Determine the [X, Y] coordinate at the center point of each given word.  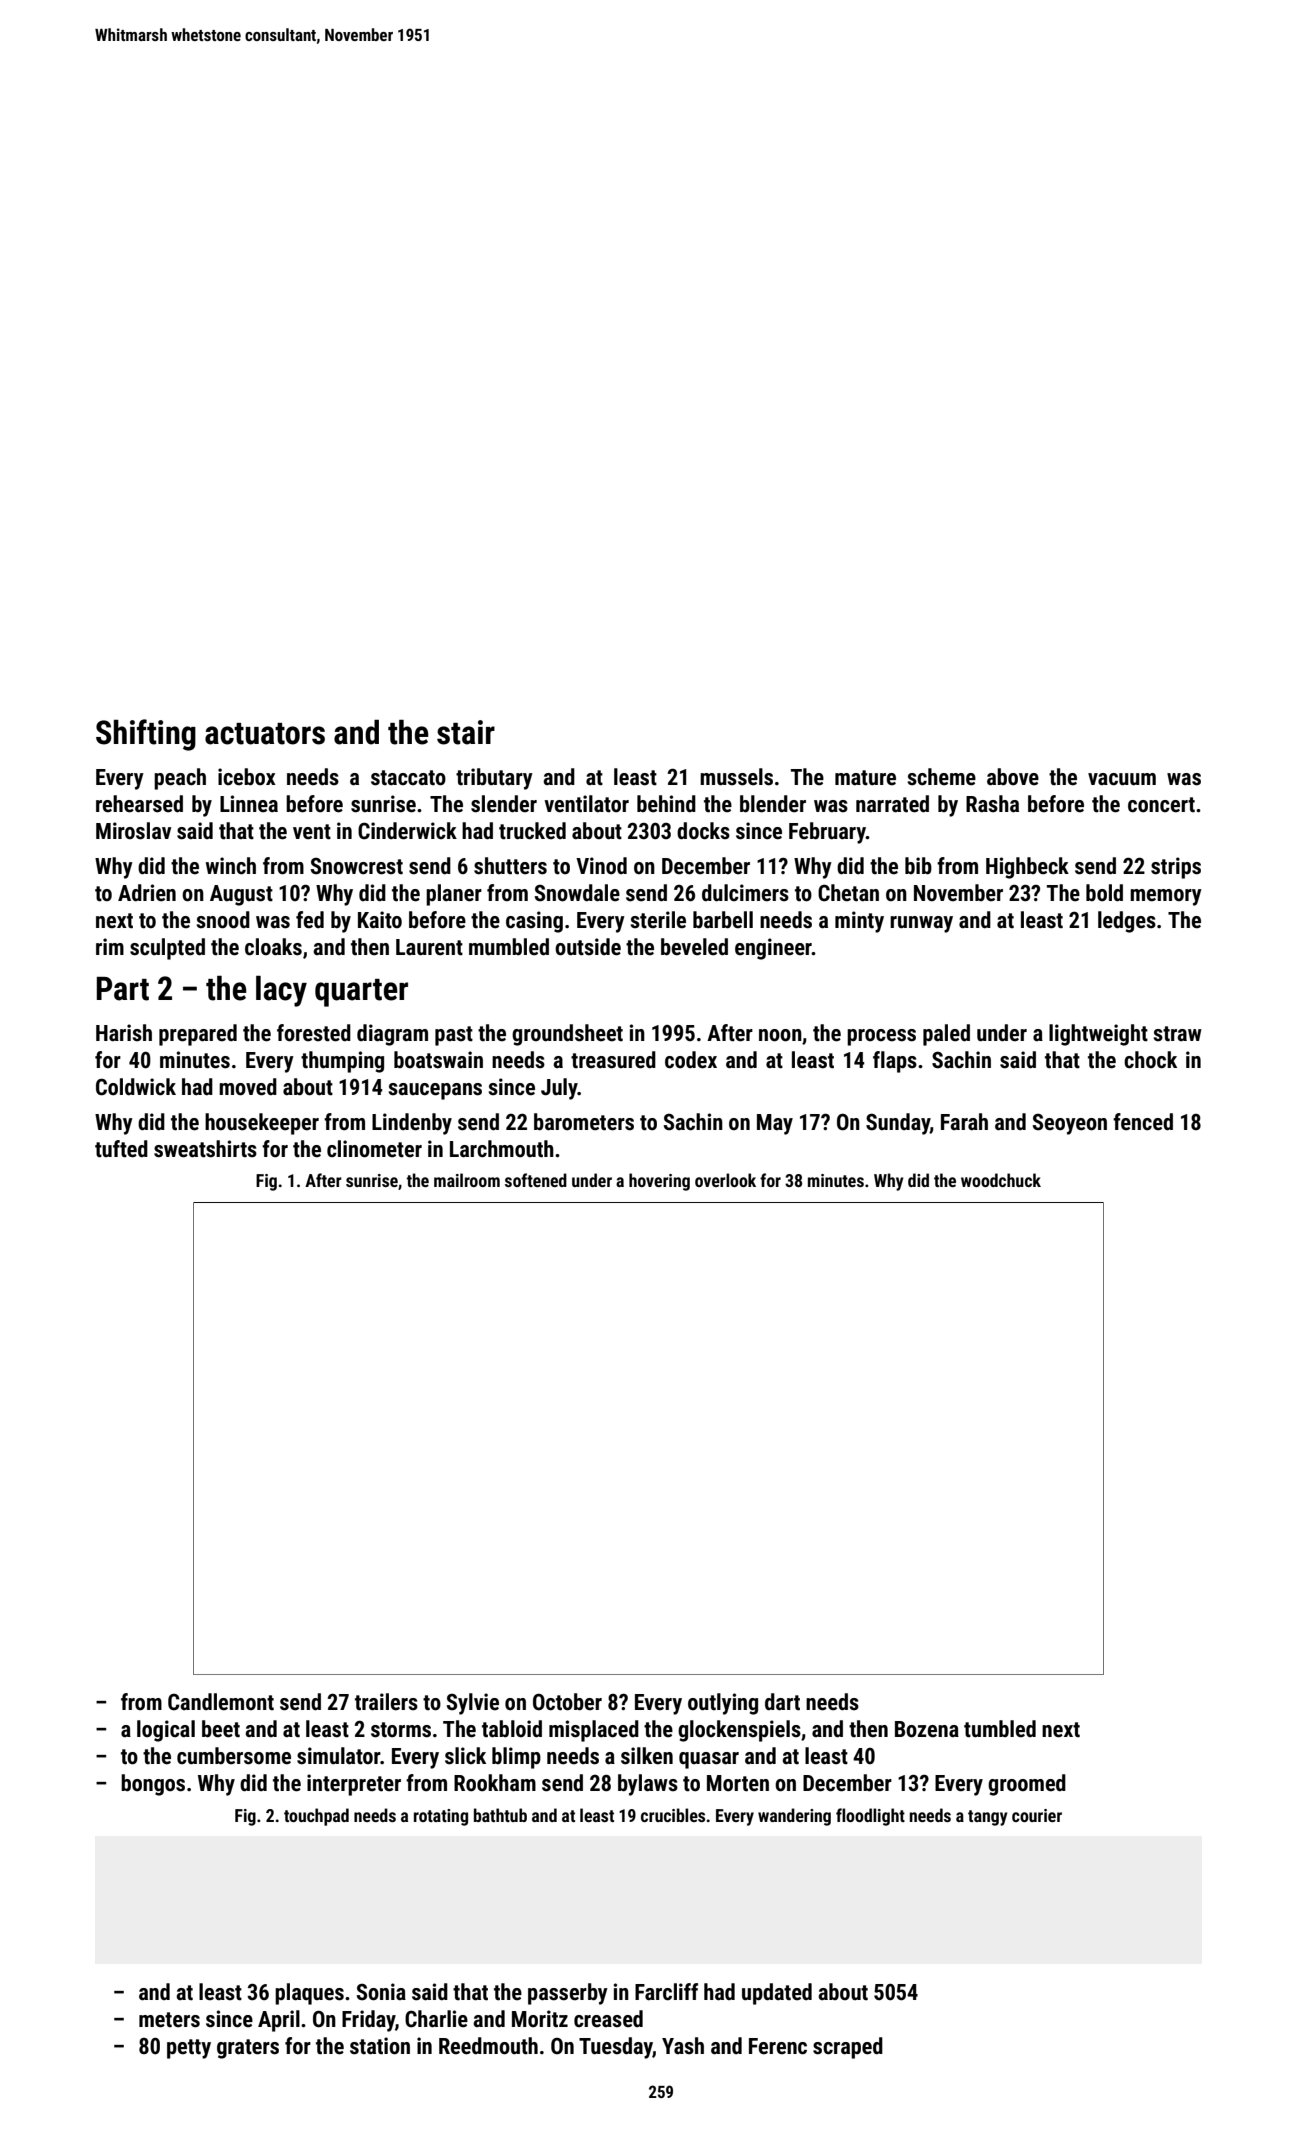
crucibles [673, 1815]
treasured [613, 1060]
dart [782, 1702]
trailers [386, 1702]
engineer [773, 949]
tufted [121, 1149]
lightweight [1098, 1035]
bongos [153, 1785]
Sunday [898, 1124]
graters [248, 2049]
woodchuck [1001, 1180]
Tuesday [616, 2048]
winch [231, 866]
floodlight [870, 1817]
